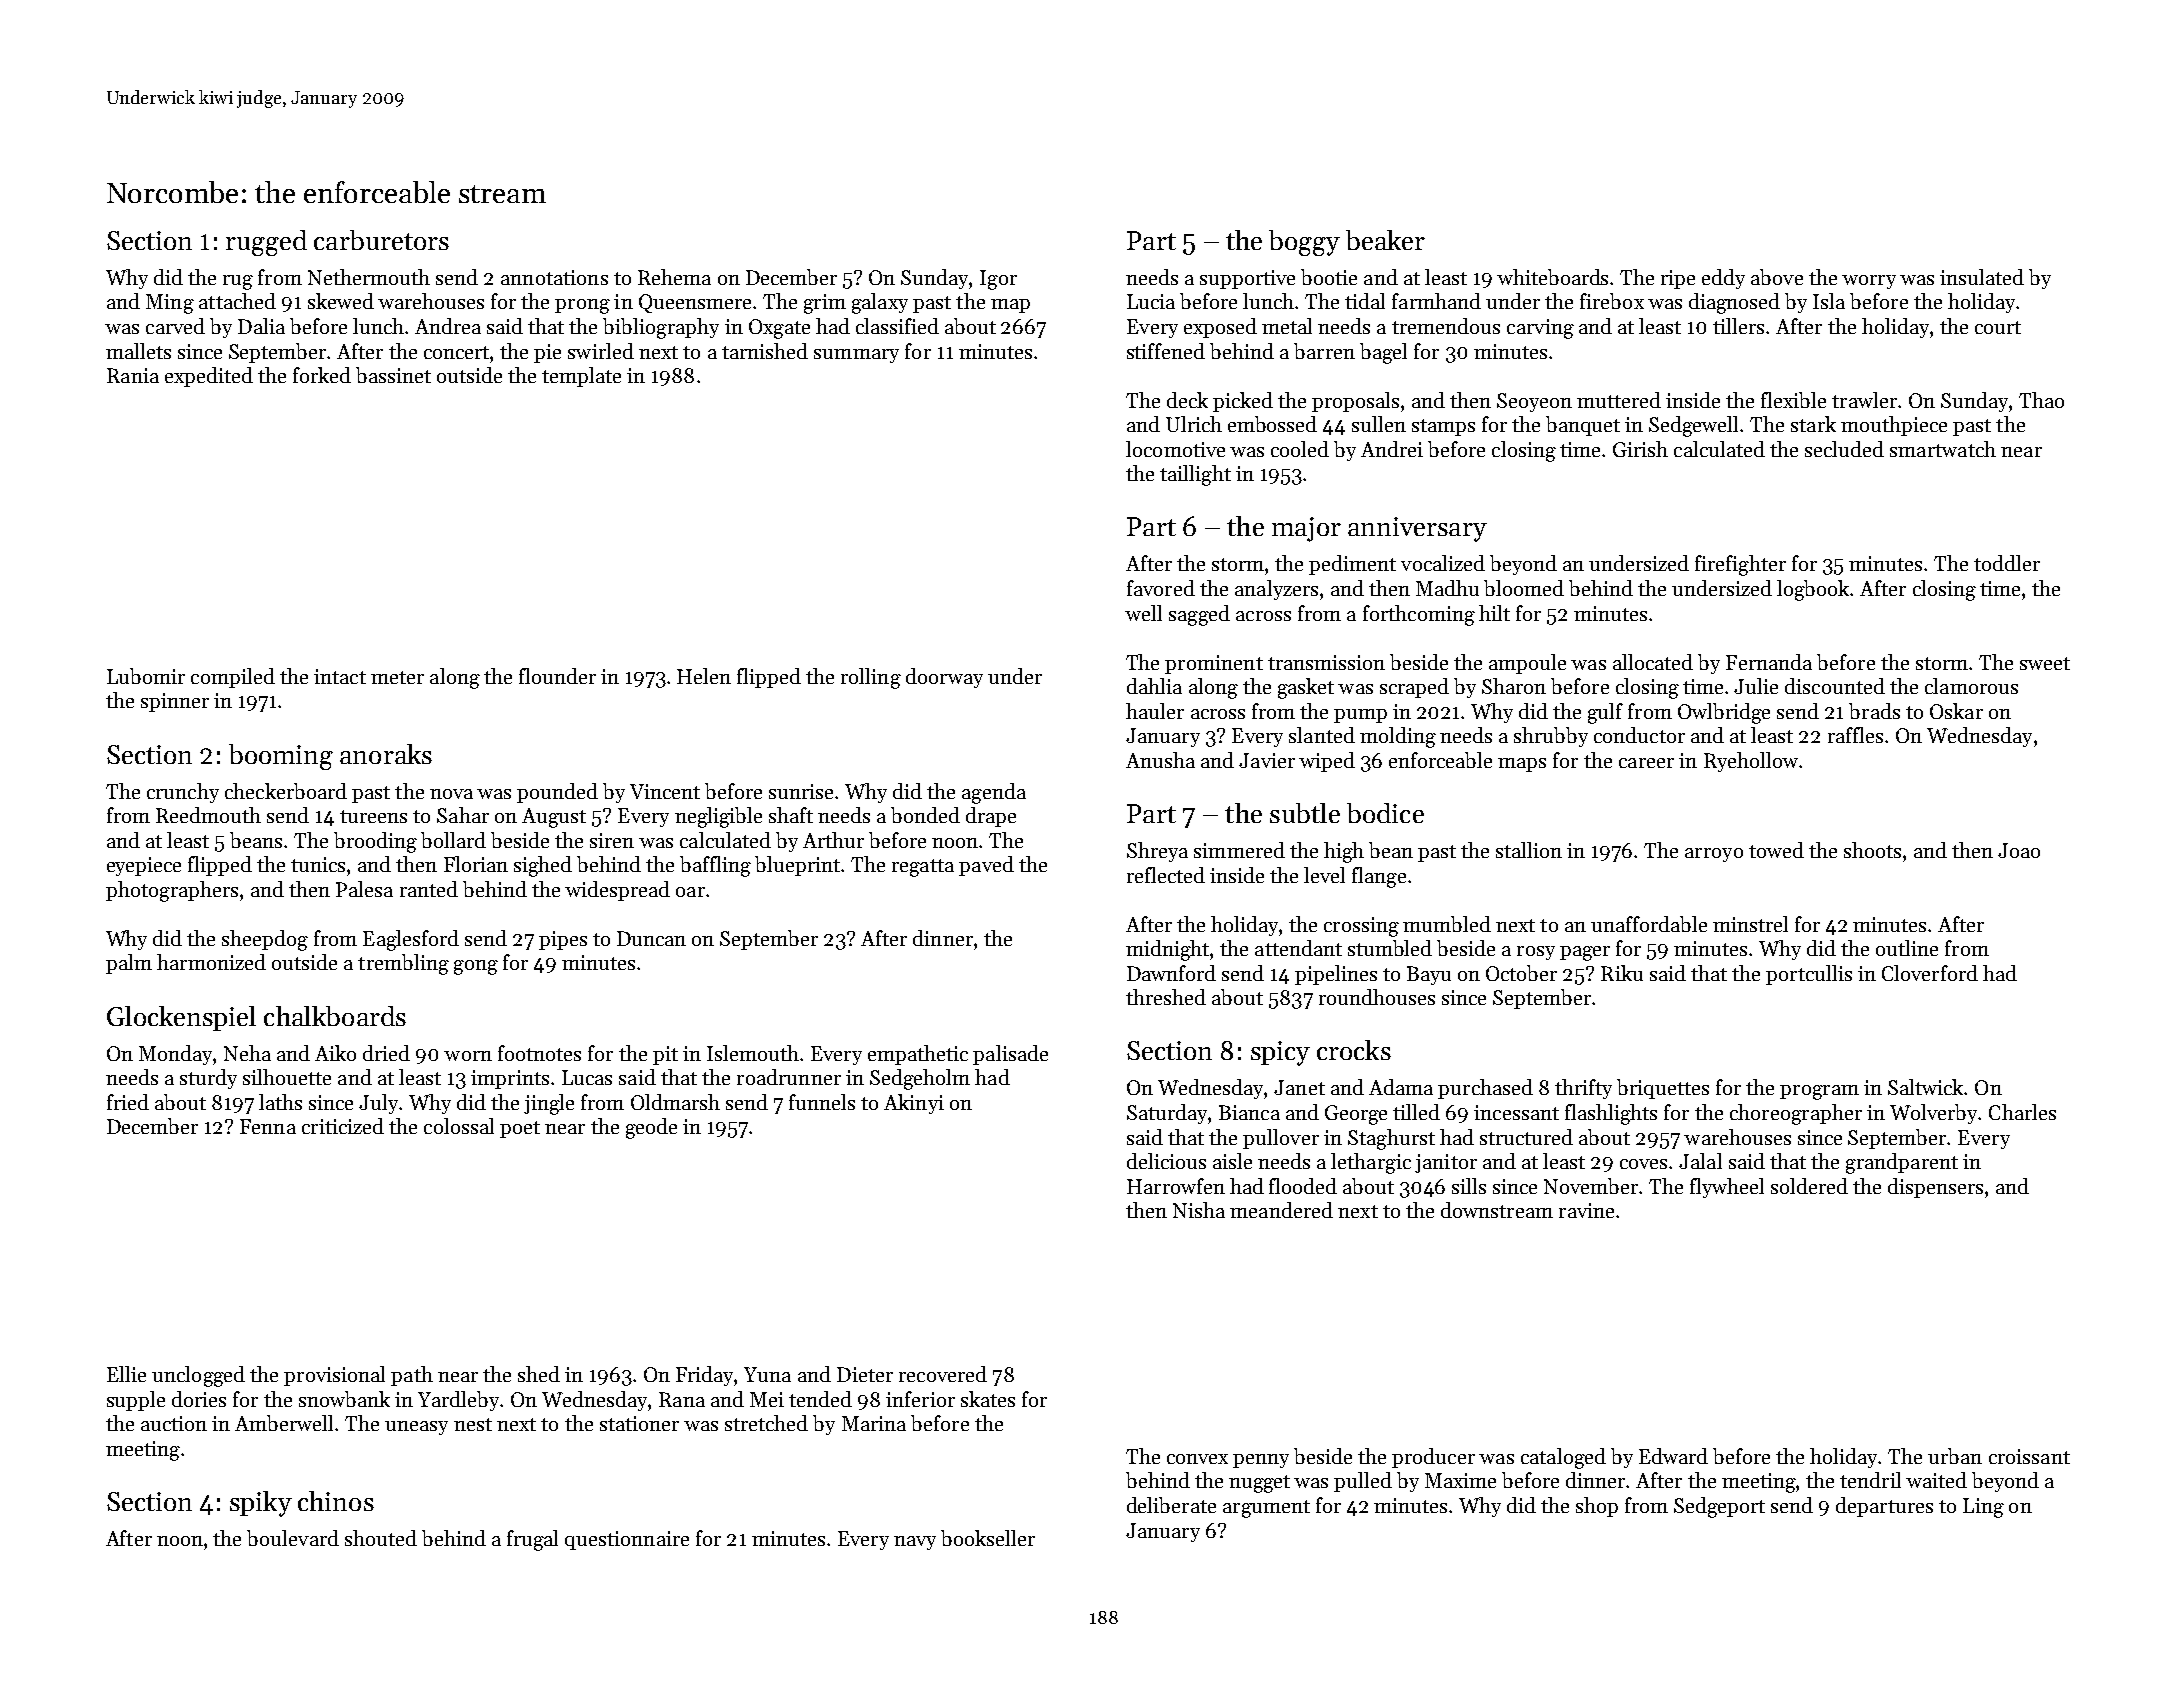 The image size is (2178, 1683). I want to click on anoraks, so click(386, 754).
